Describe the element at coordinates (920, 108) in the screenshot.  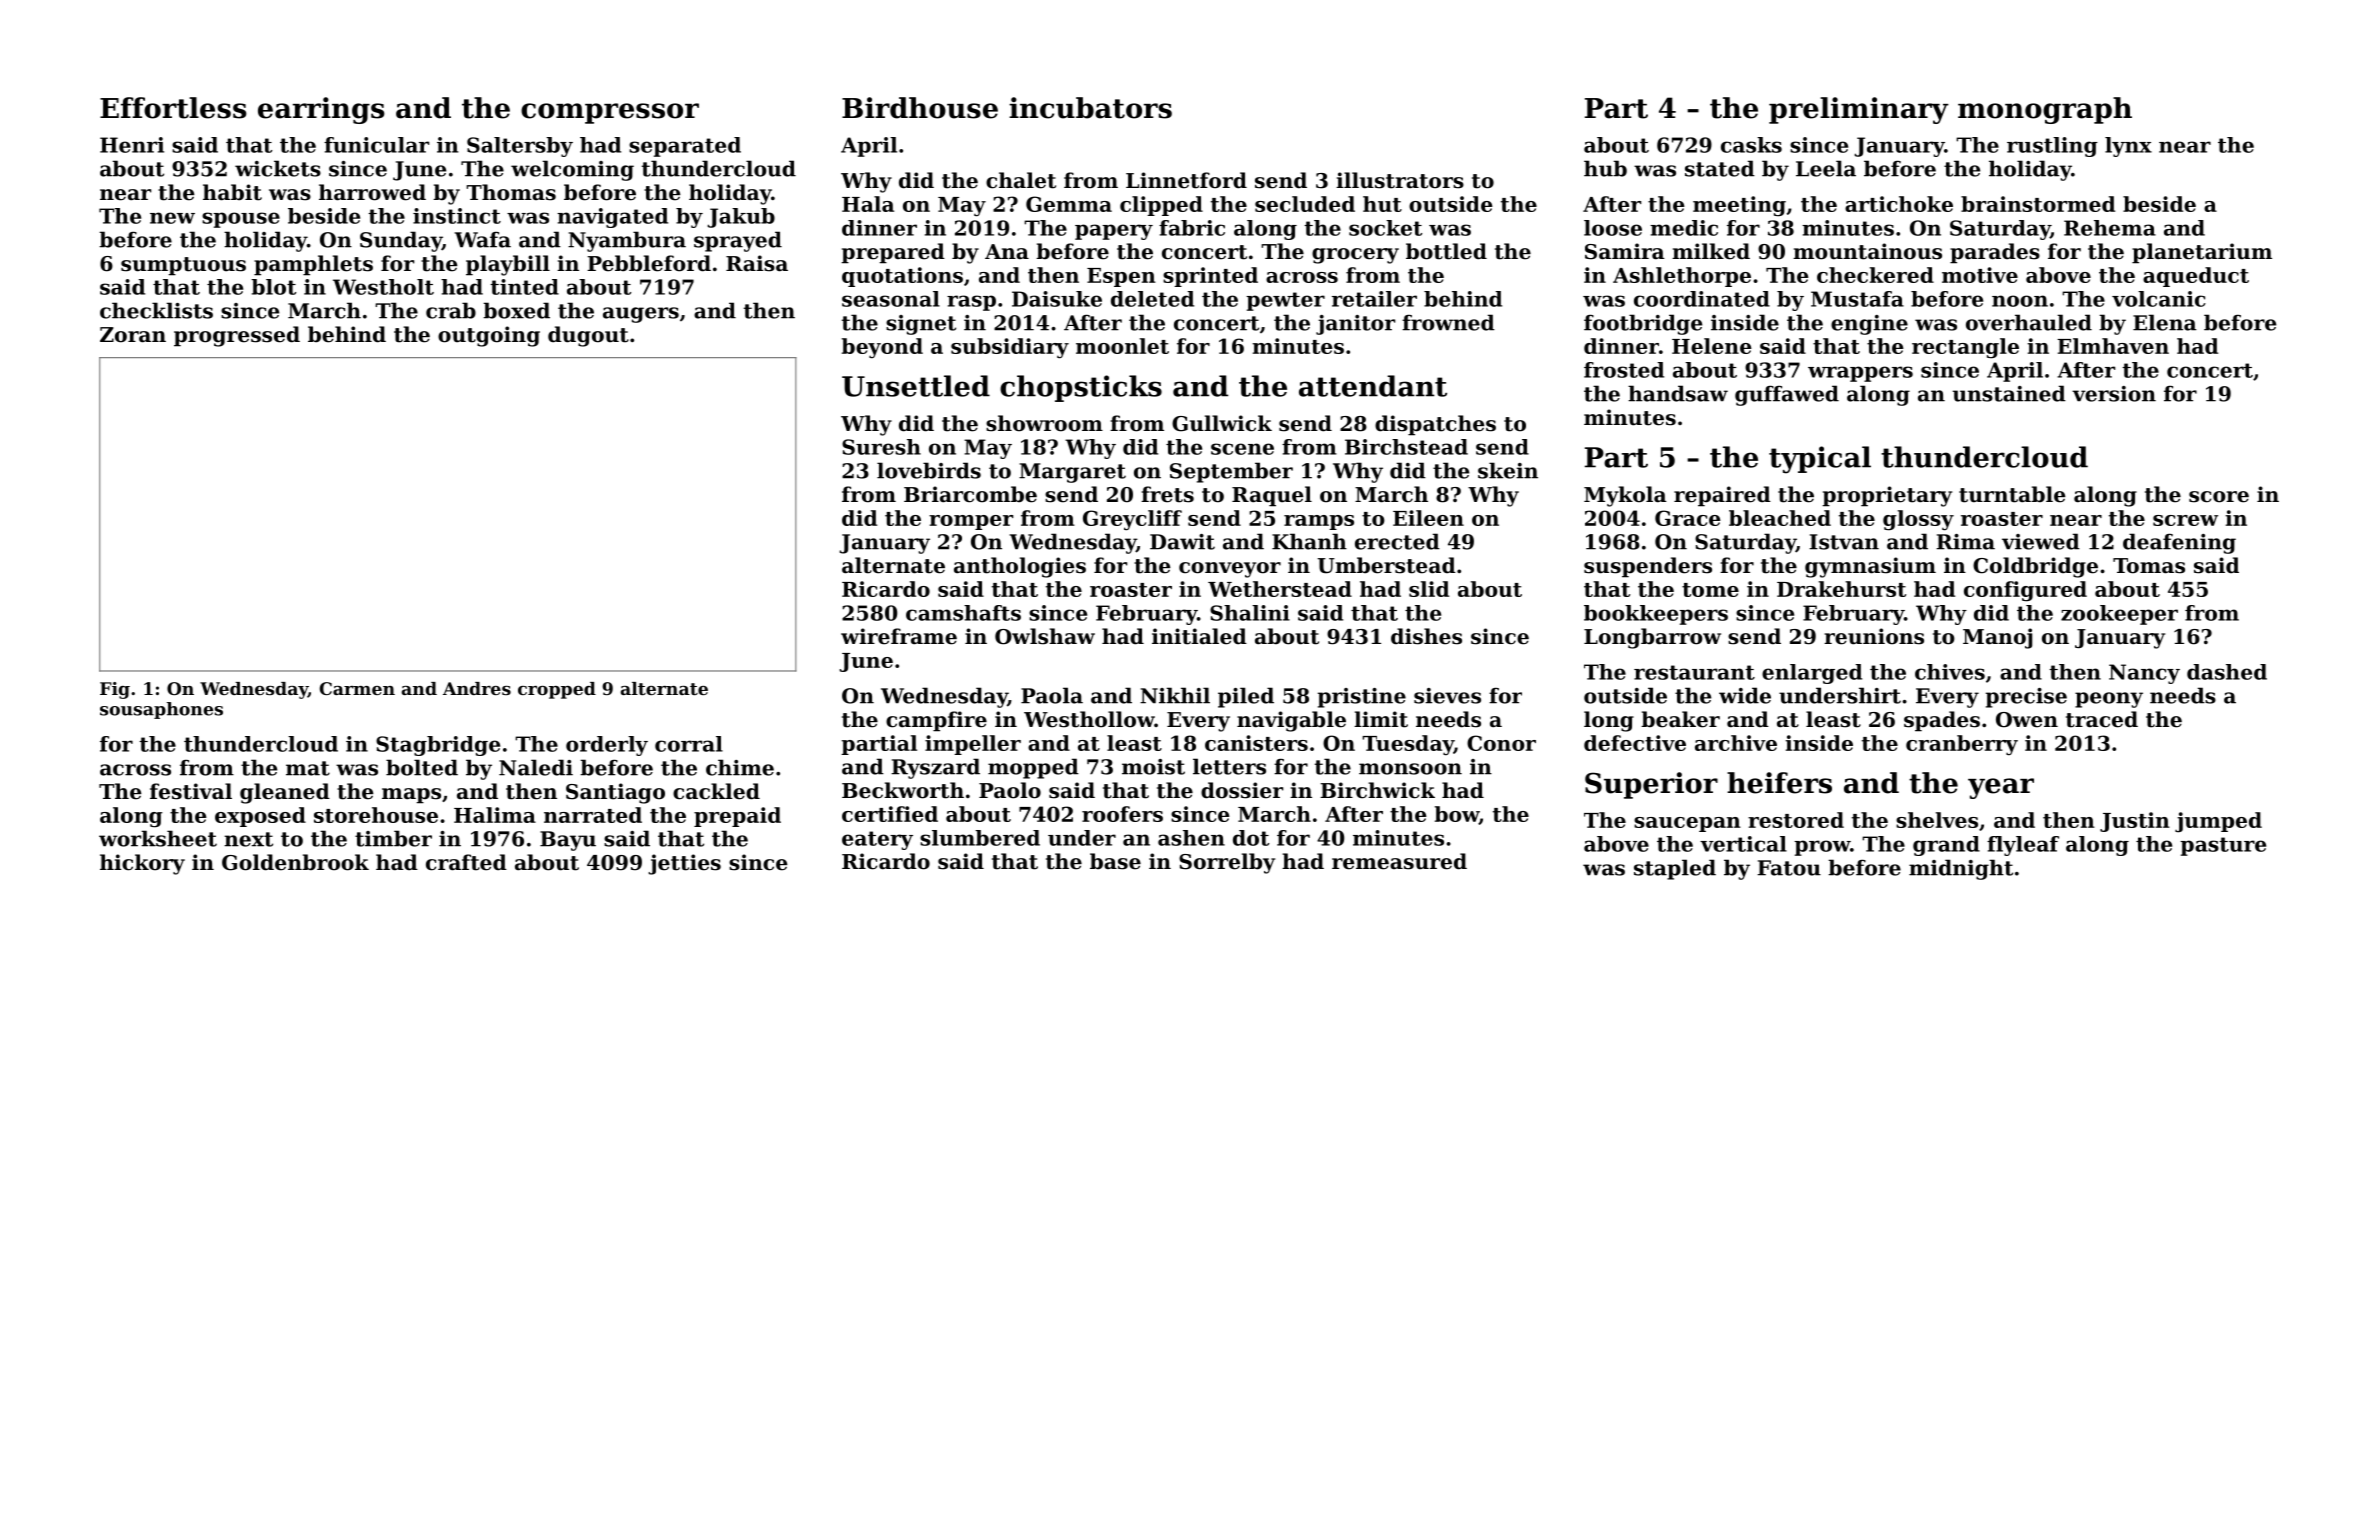
I see `Birdhouse` at that location.
